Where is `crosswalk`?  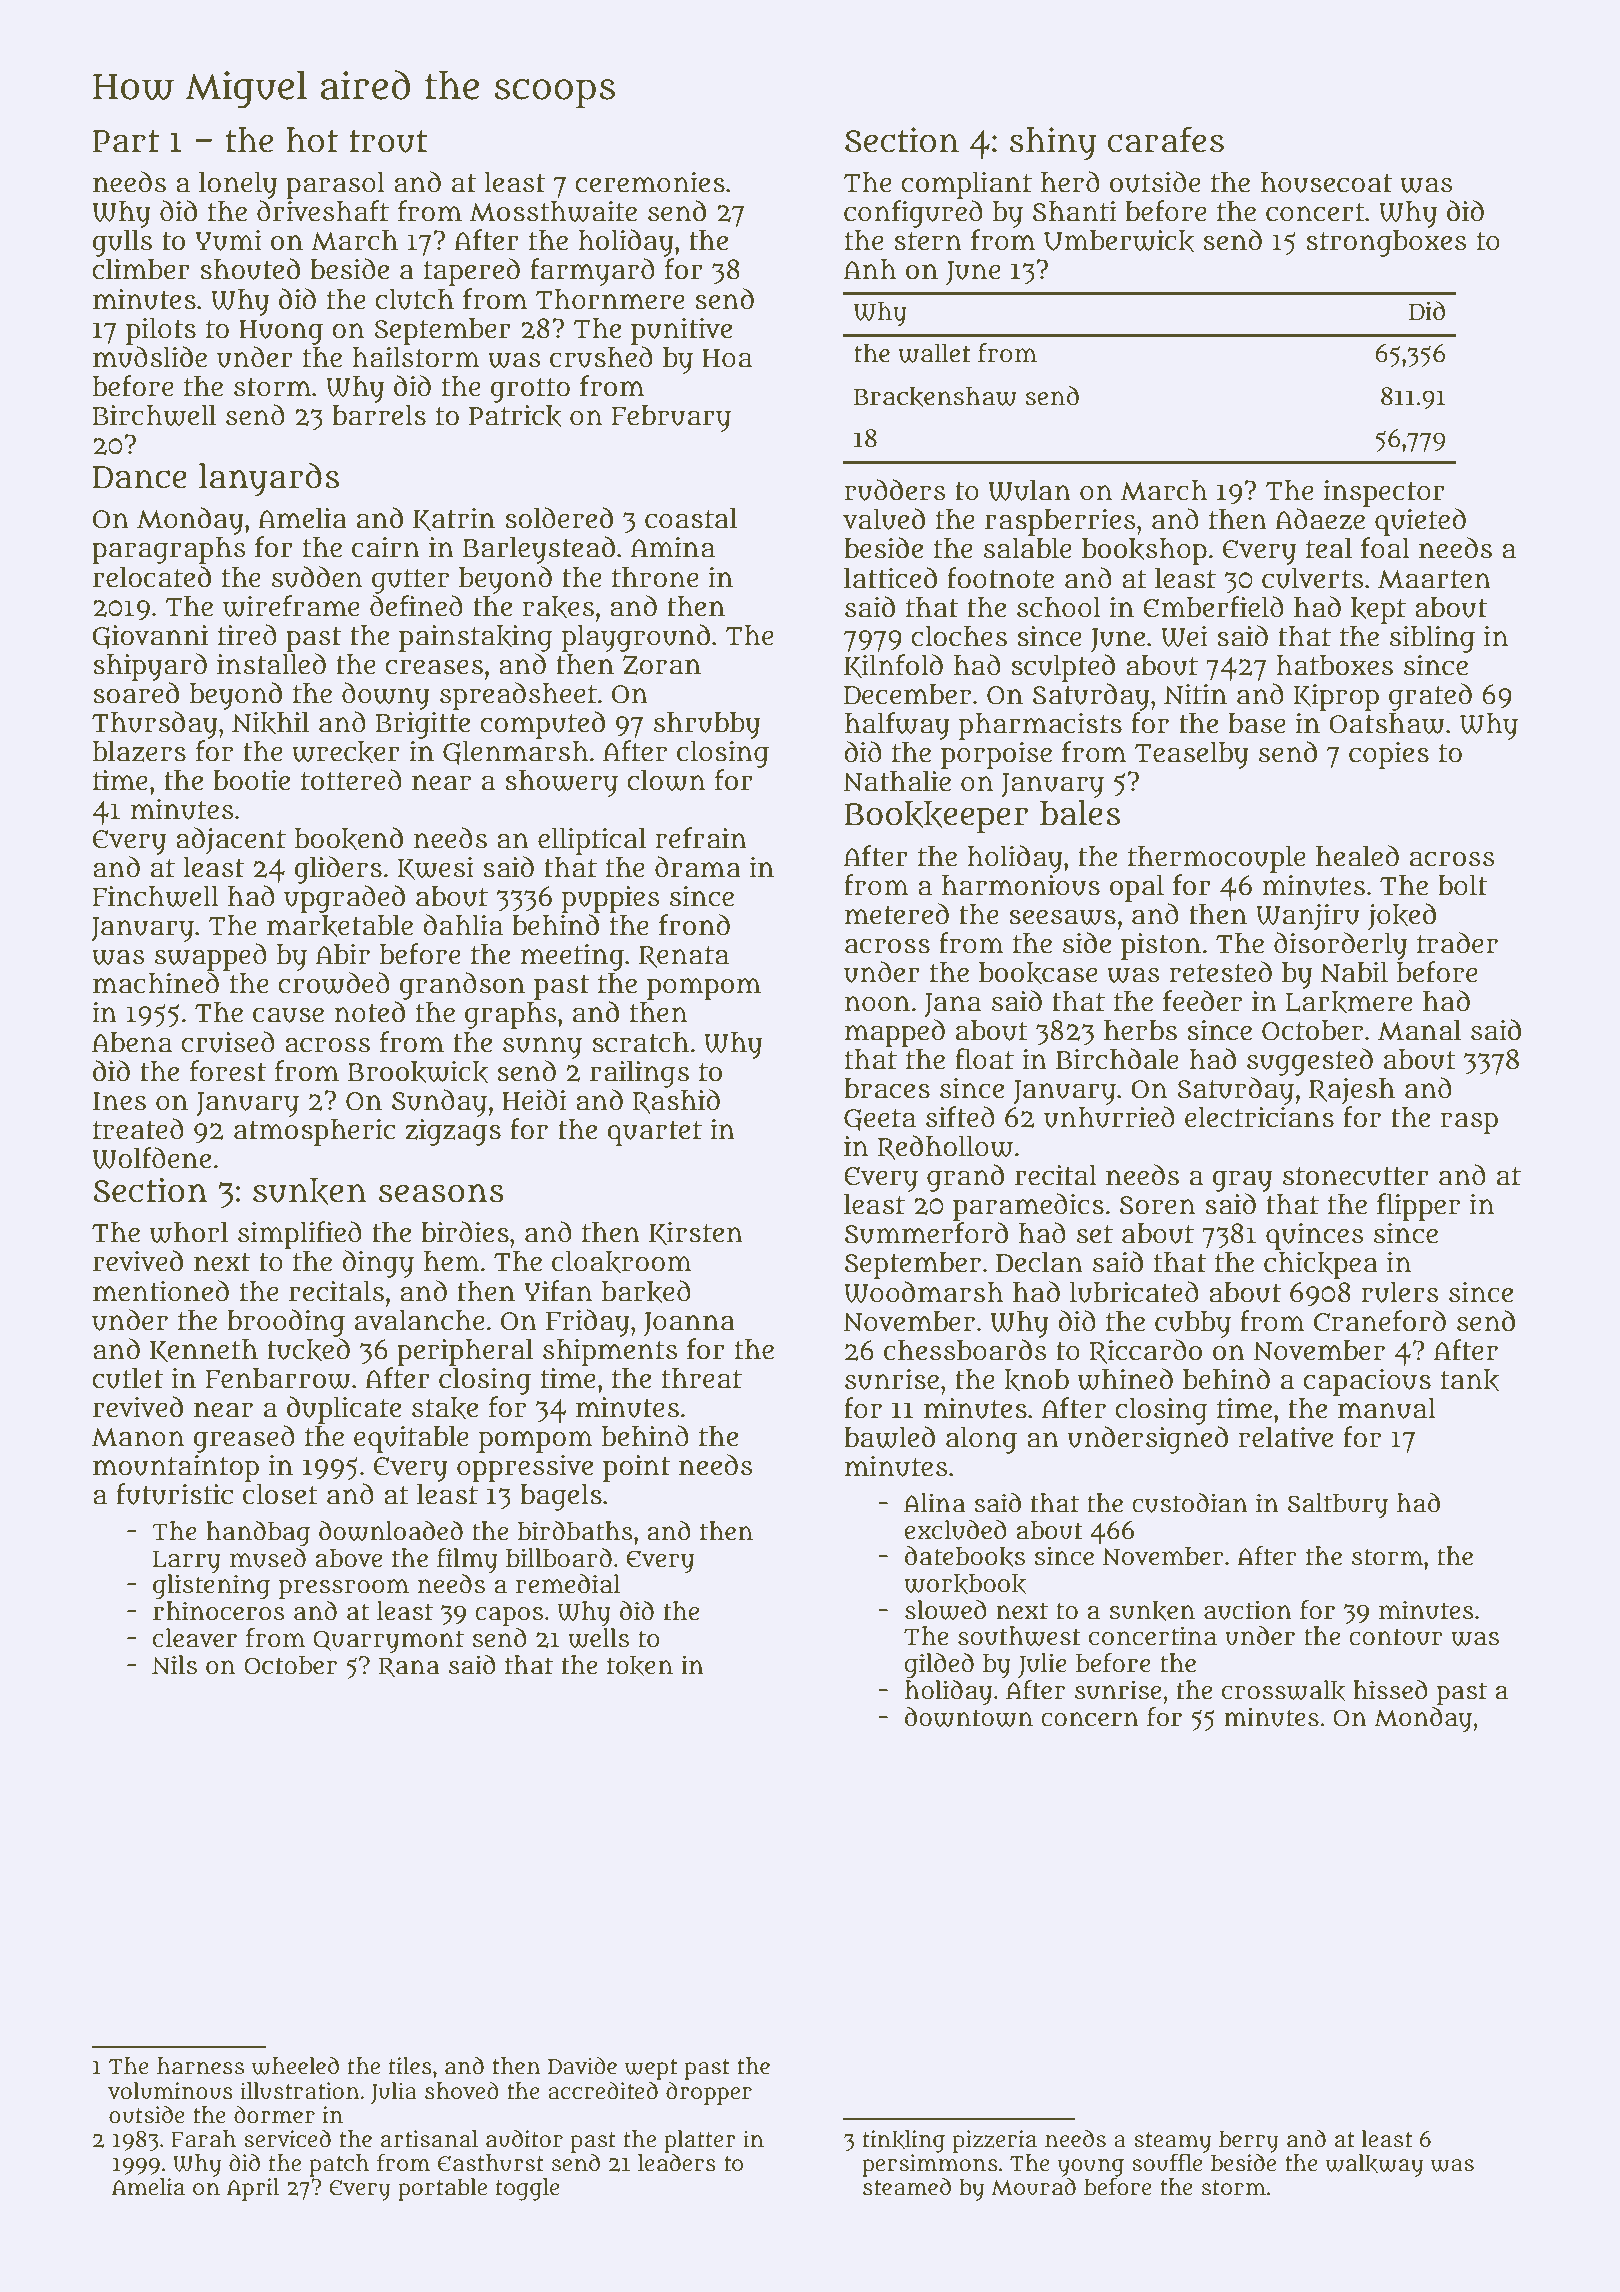 crosswalk is located at coordinates (1283, 1690).
